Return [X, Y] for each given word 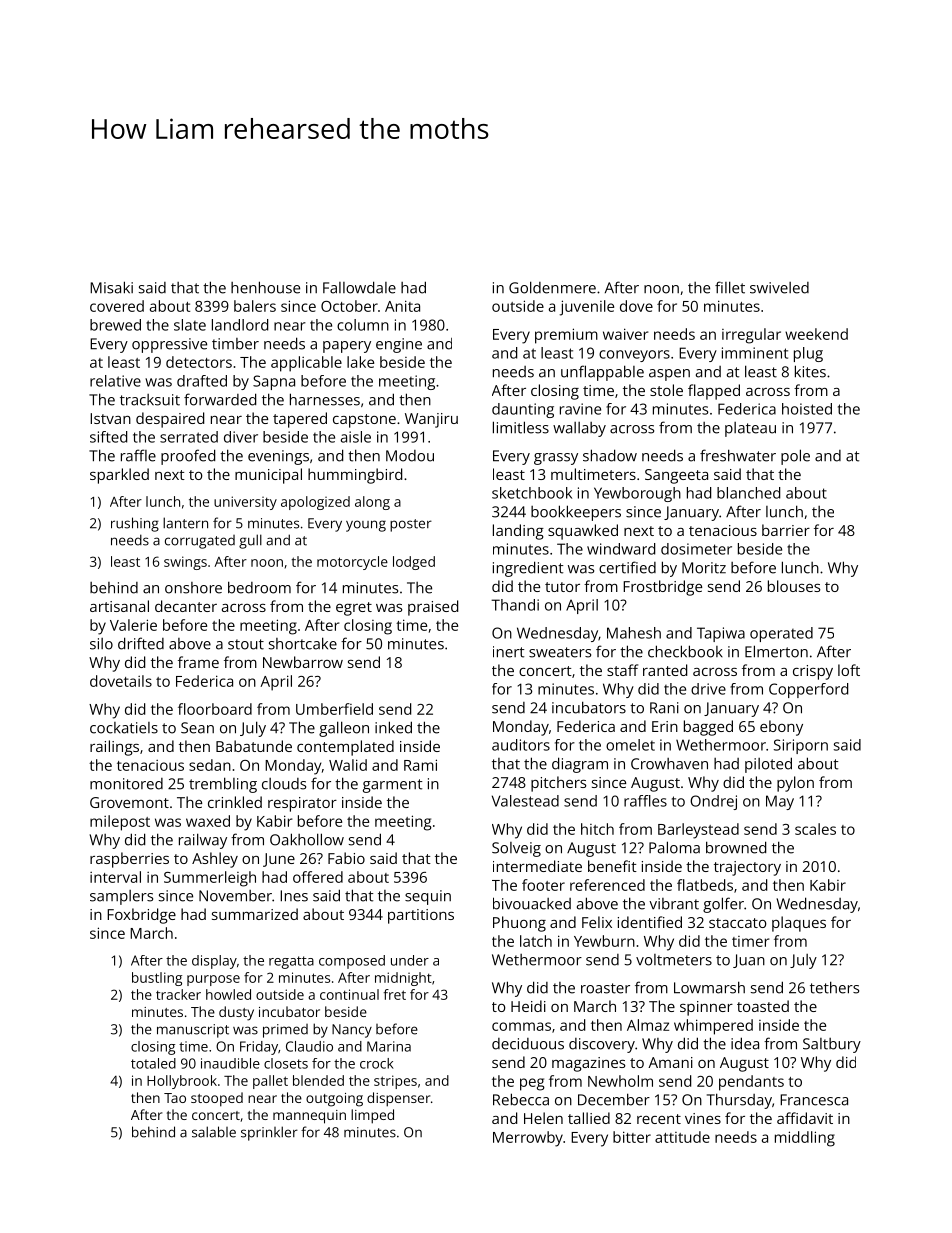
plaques [799, 924]
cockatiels [124, 728]
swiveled [779, 288]
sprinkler [269, 1133]
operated [781, 634]
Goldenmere [552, 287]
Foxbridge [141, 916]
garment [392, 786]
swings [185, 563]
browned [736, 847]
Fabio [346, 858]
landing [518, 532]
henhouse [265, 287]
